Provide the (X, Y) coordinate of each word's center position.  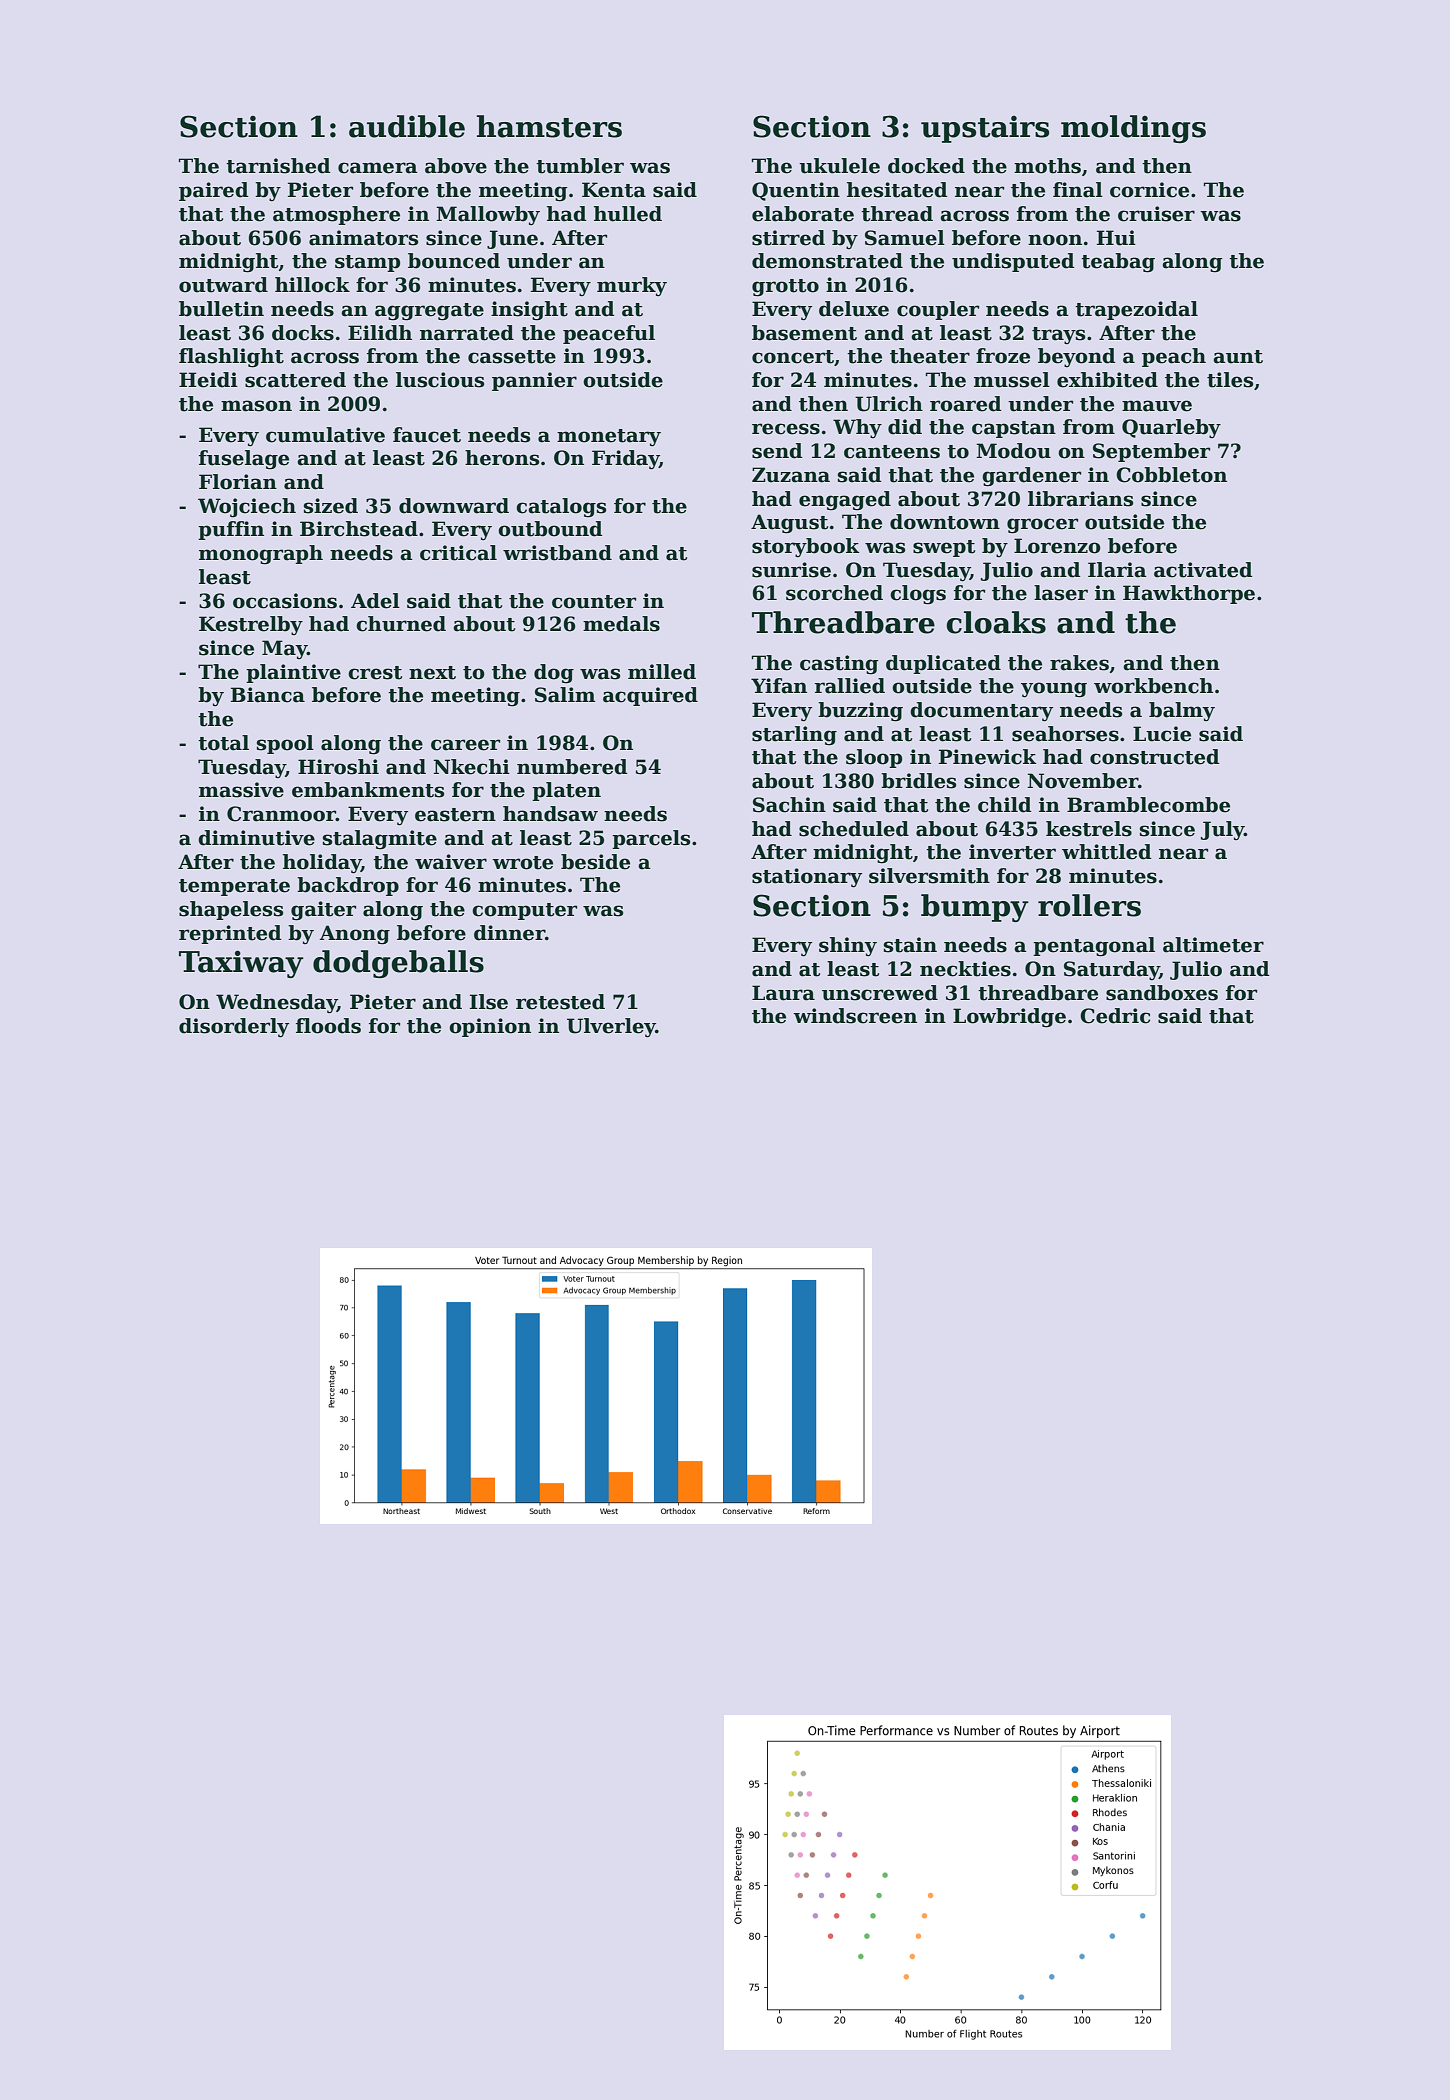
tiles (1230, 380)
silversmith (929, 876)
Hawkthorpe (1189, 594)
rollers (1089, 905)
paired (213, 191)
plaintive (293, 673)
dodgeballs (398, 964)
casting (839, 665)
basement (804, 333)
